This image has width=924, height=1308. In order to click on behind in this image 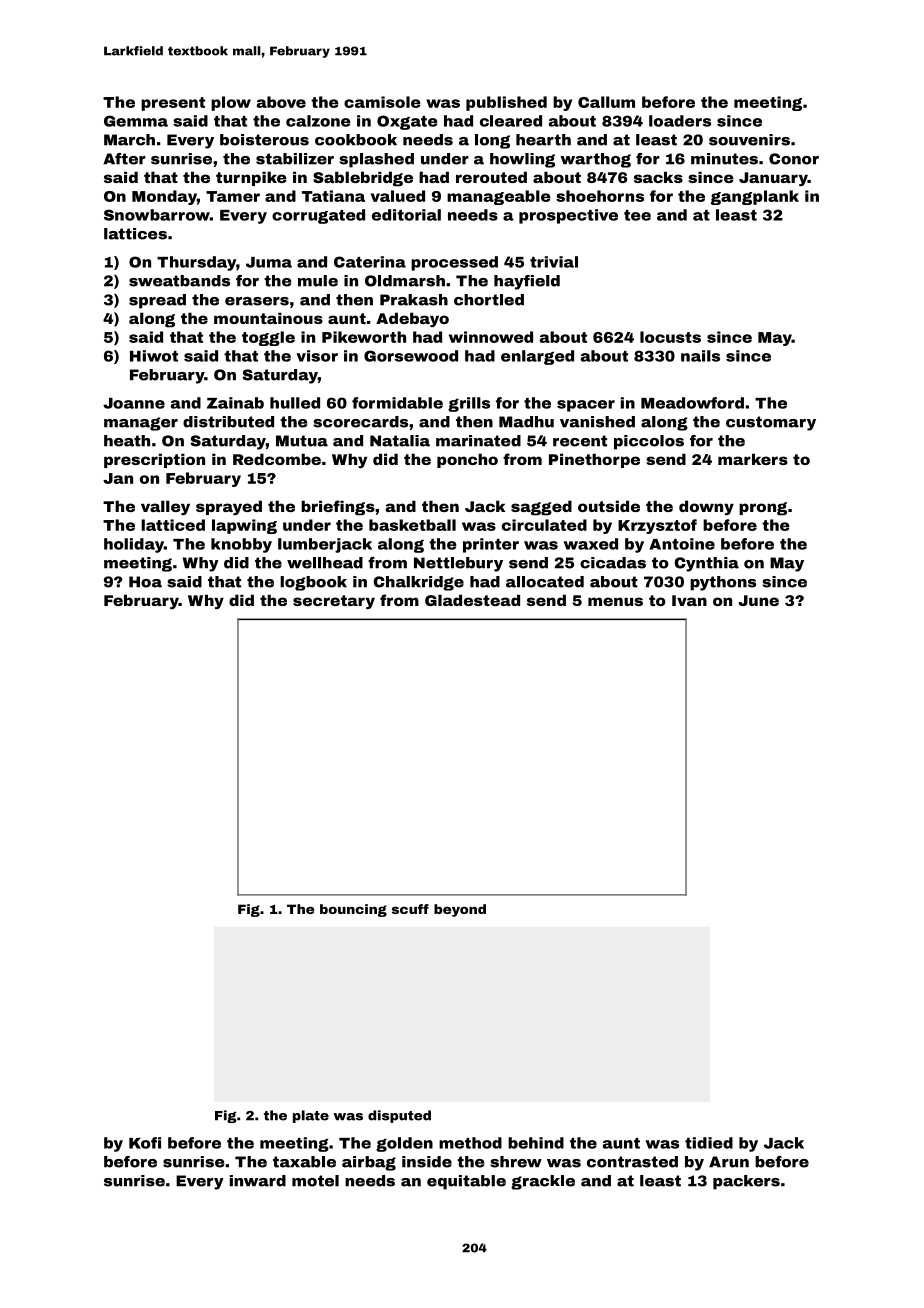, I will do `click(536, 1143)`.
